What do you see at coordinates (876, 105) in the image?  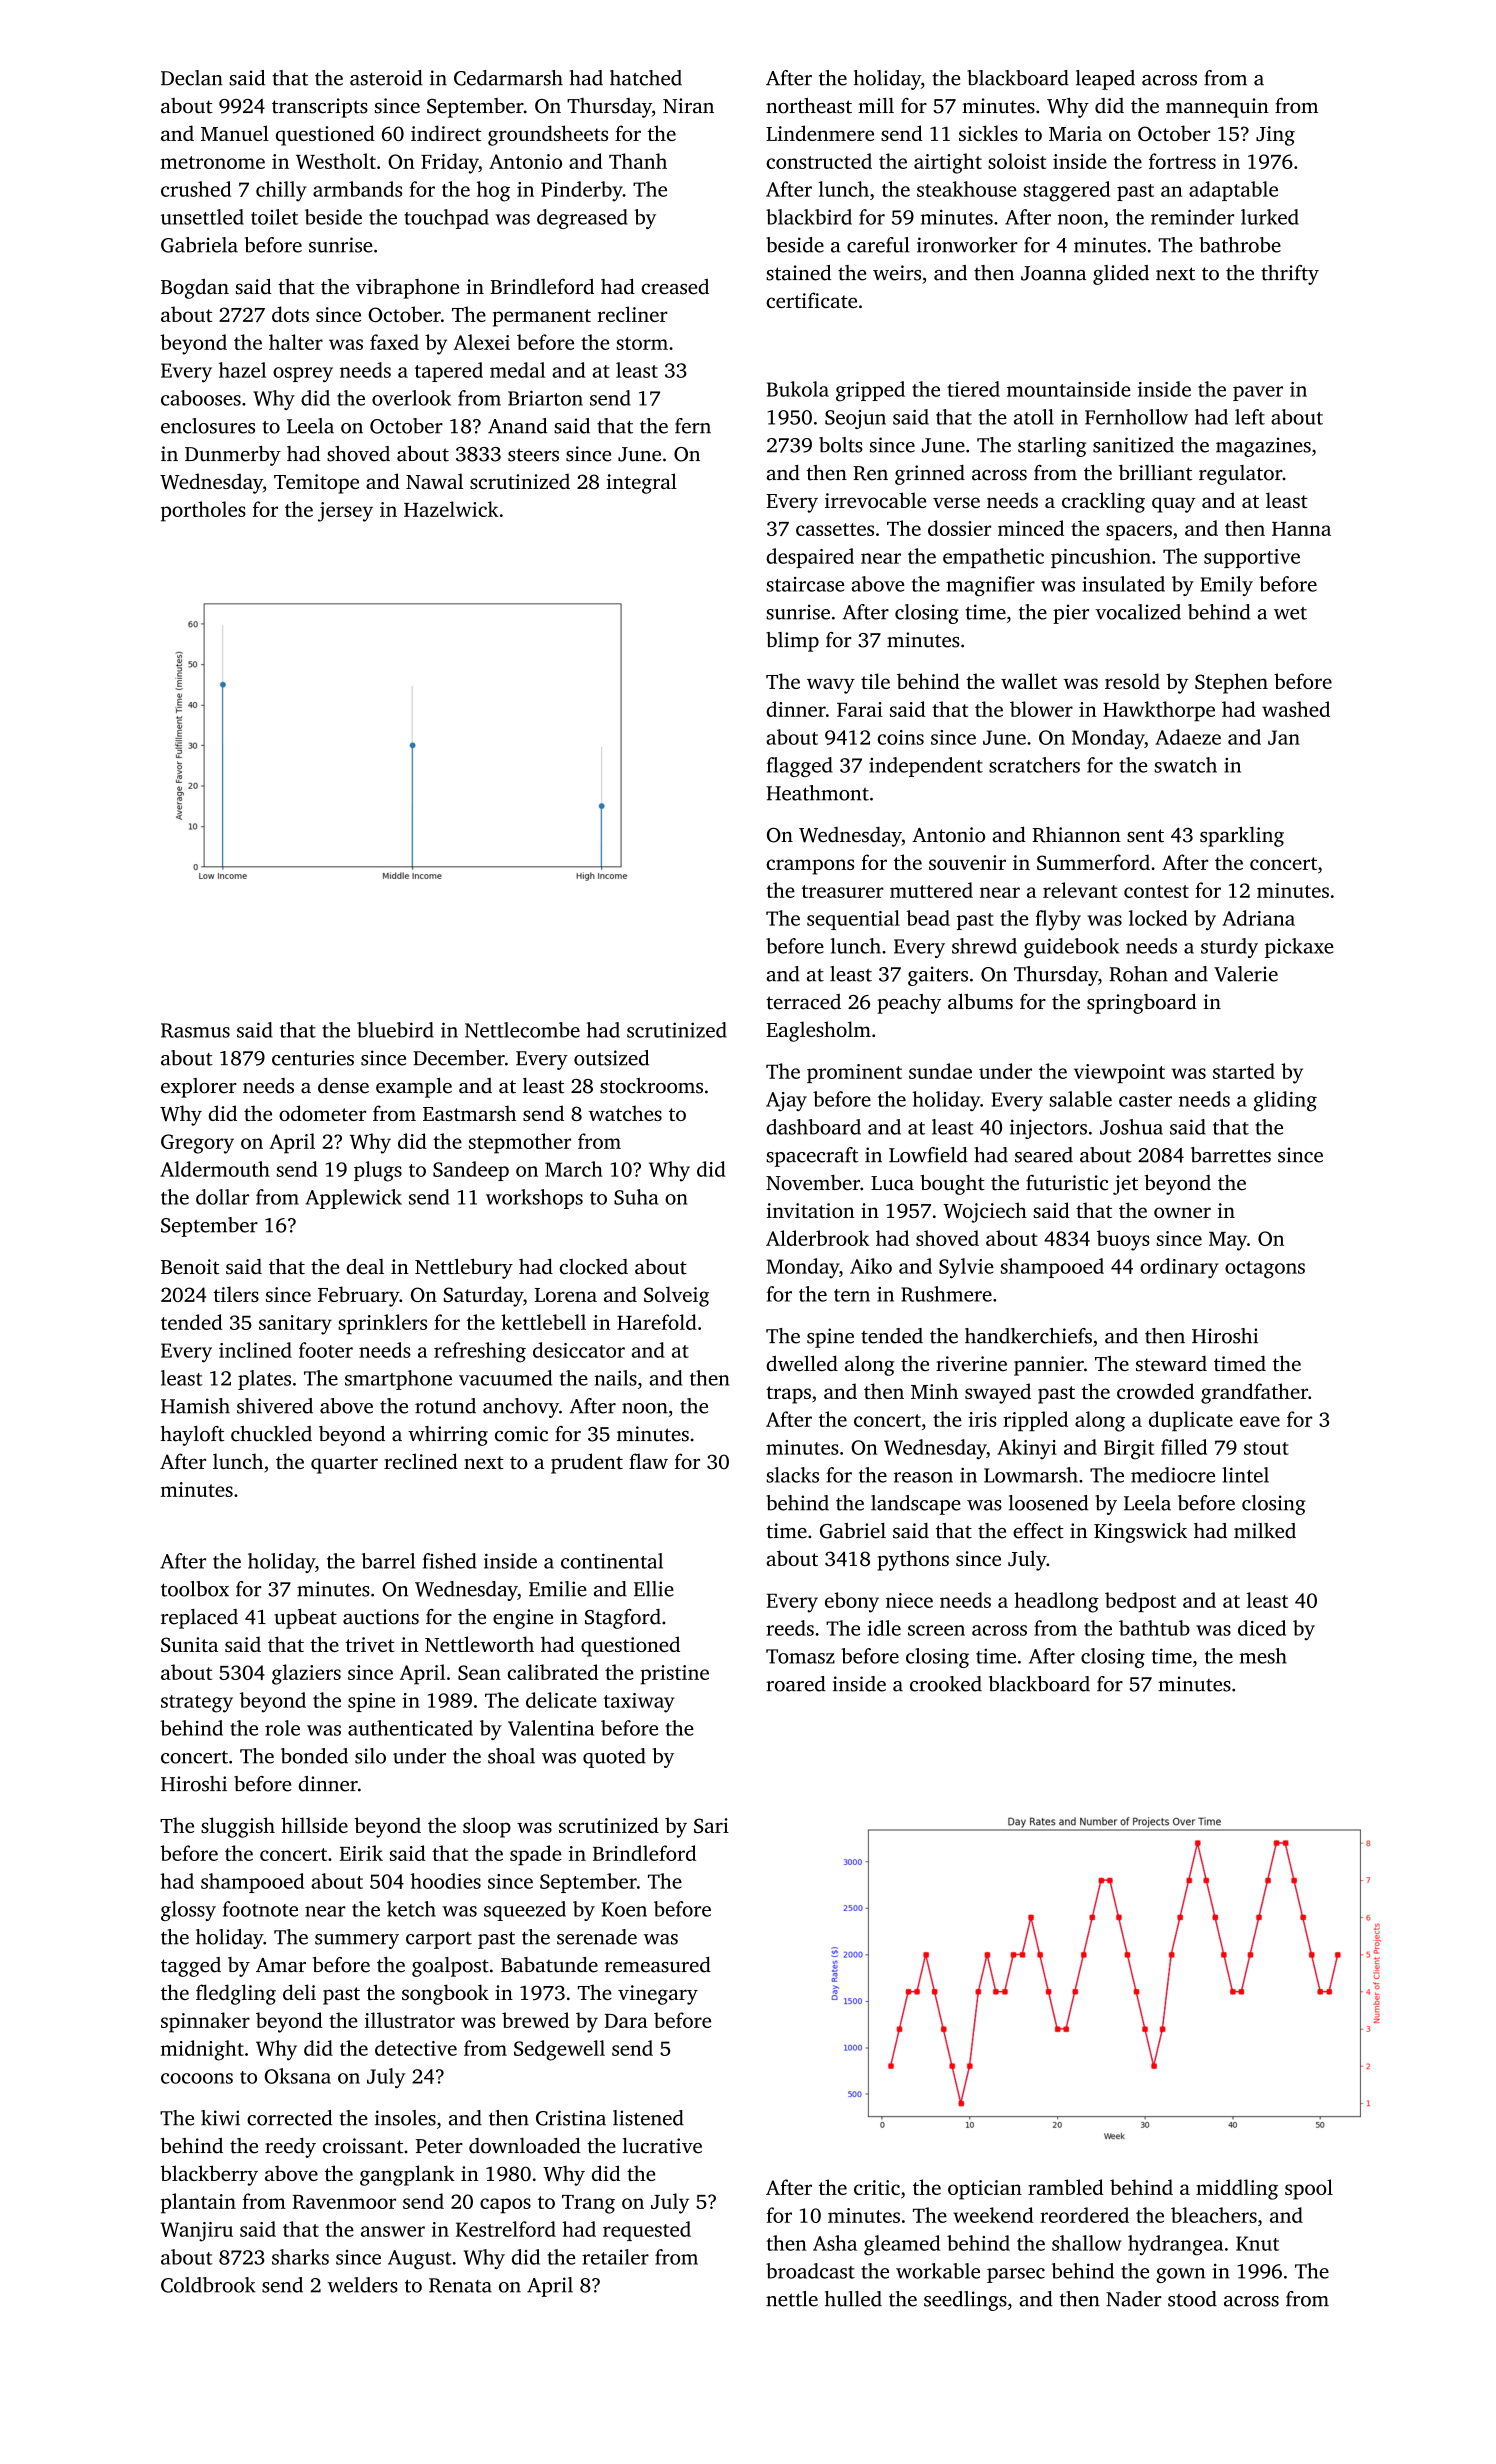 I see `mill` at bounding box center [876, 105].
